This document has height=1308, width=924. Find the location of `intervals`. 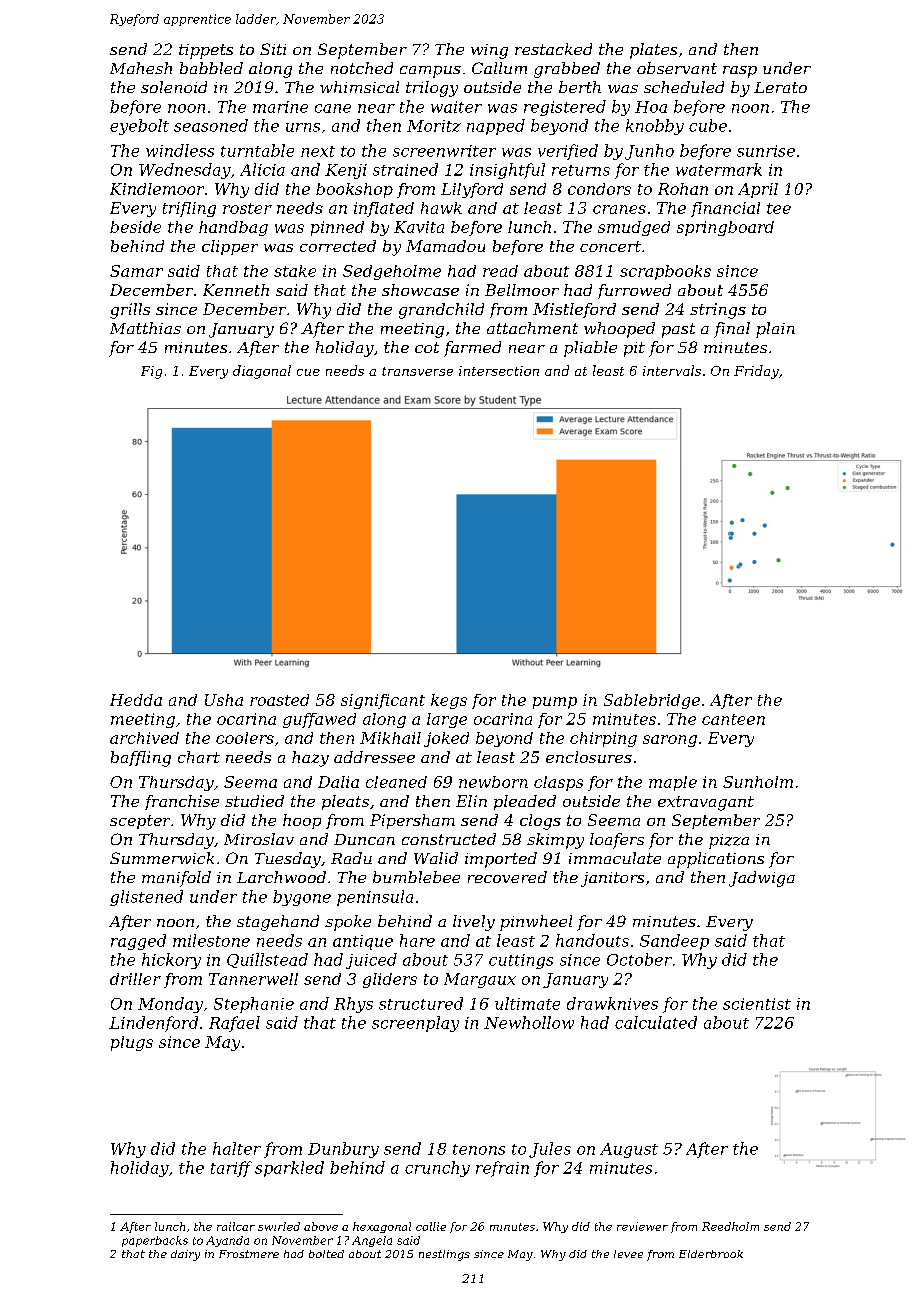

intervals is located at coordinates (672, 370).
